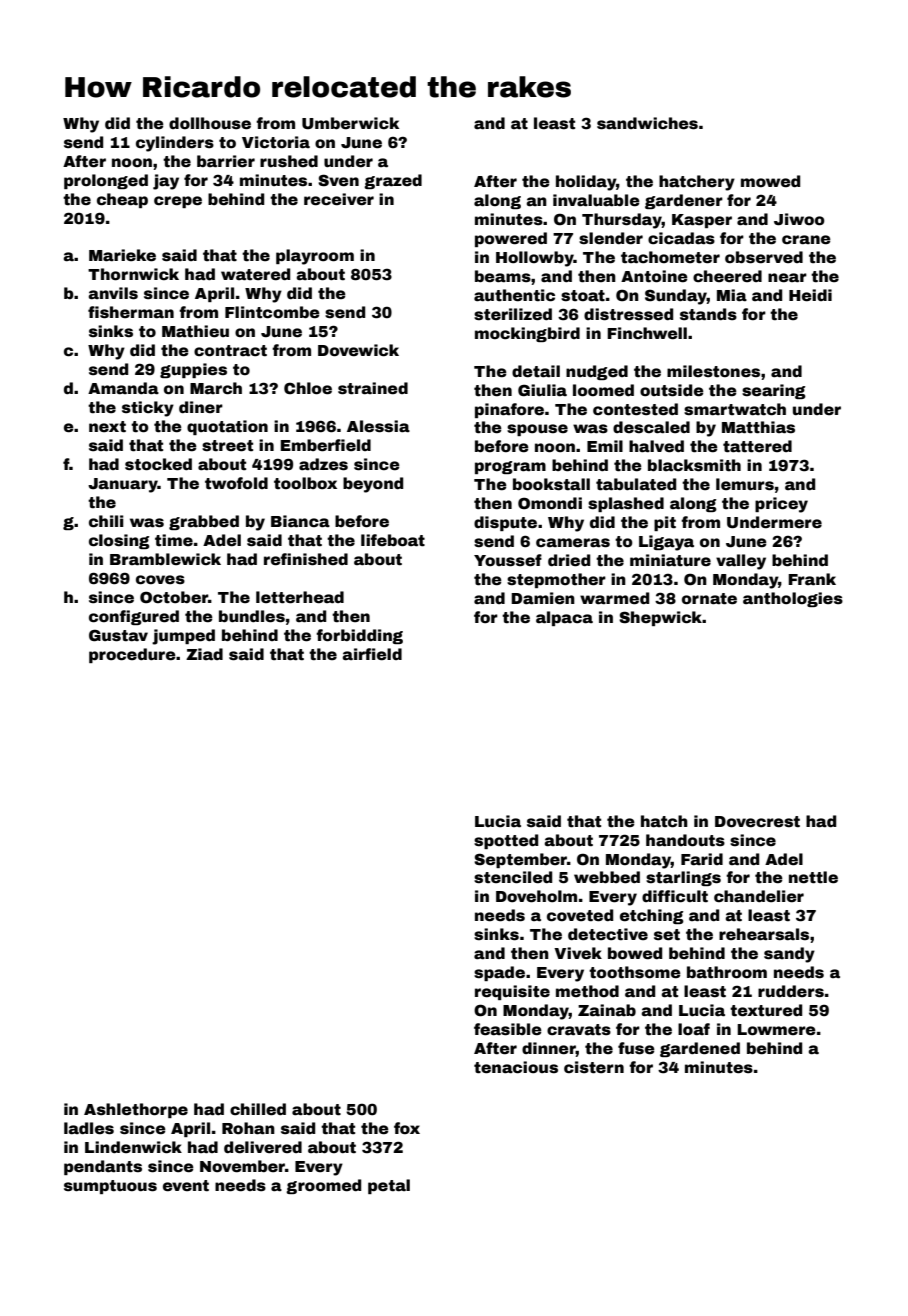  What do you see at coordinates (248, 1128) in the image?
I see `Rohan` at bounding box center [248, 1128].
